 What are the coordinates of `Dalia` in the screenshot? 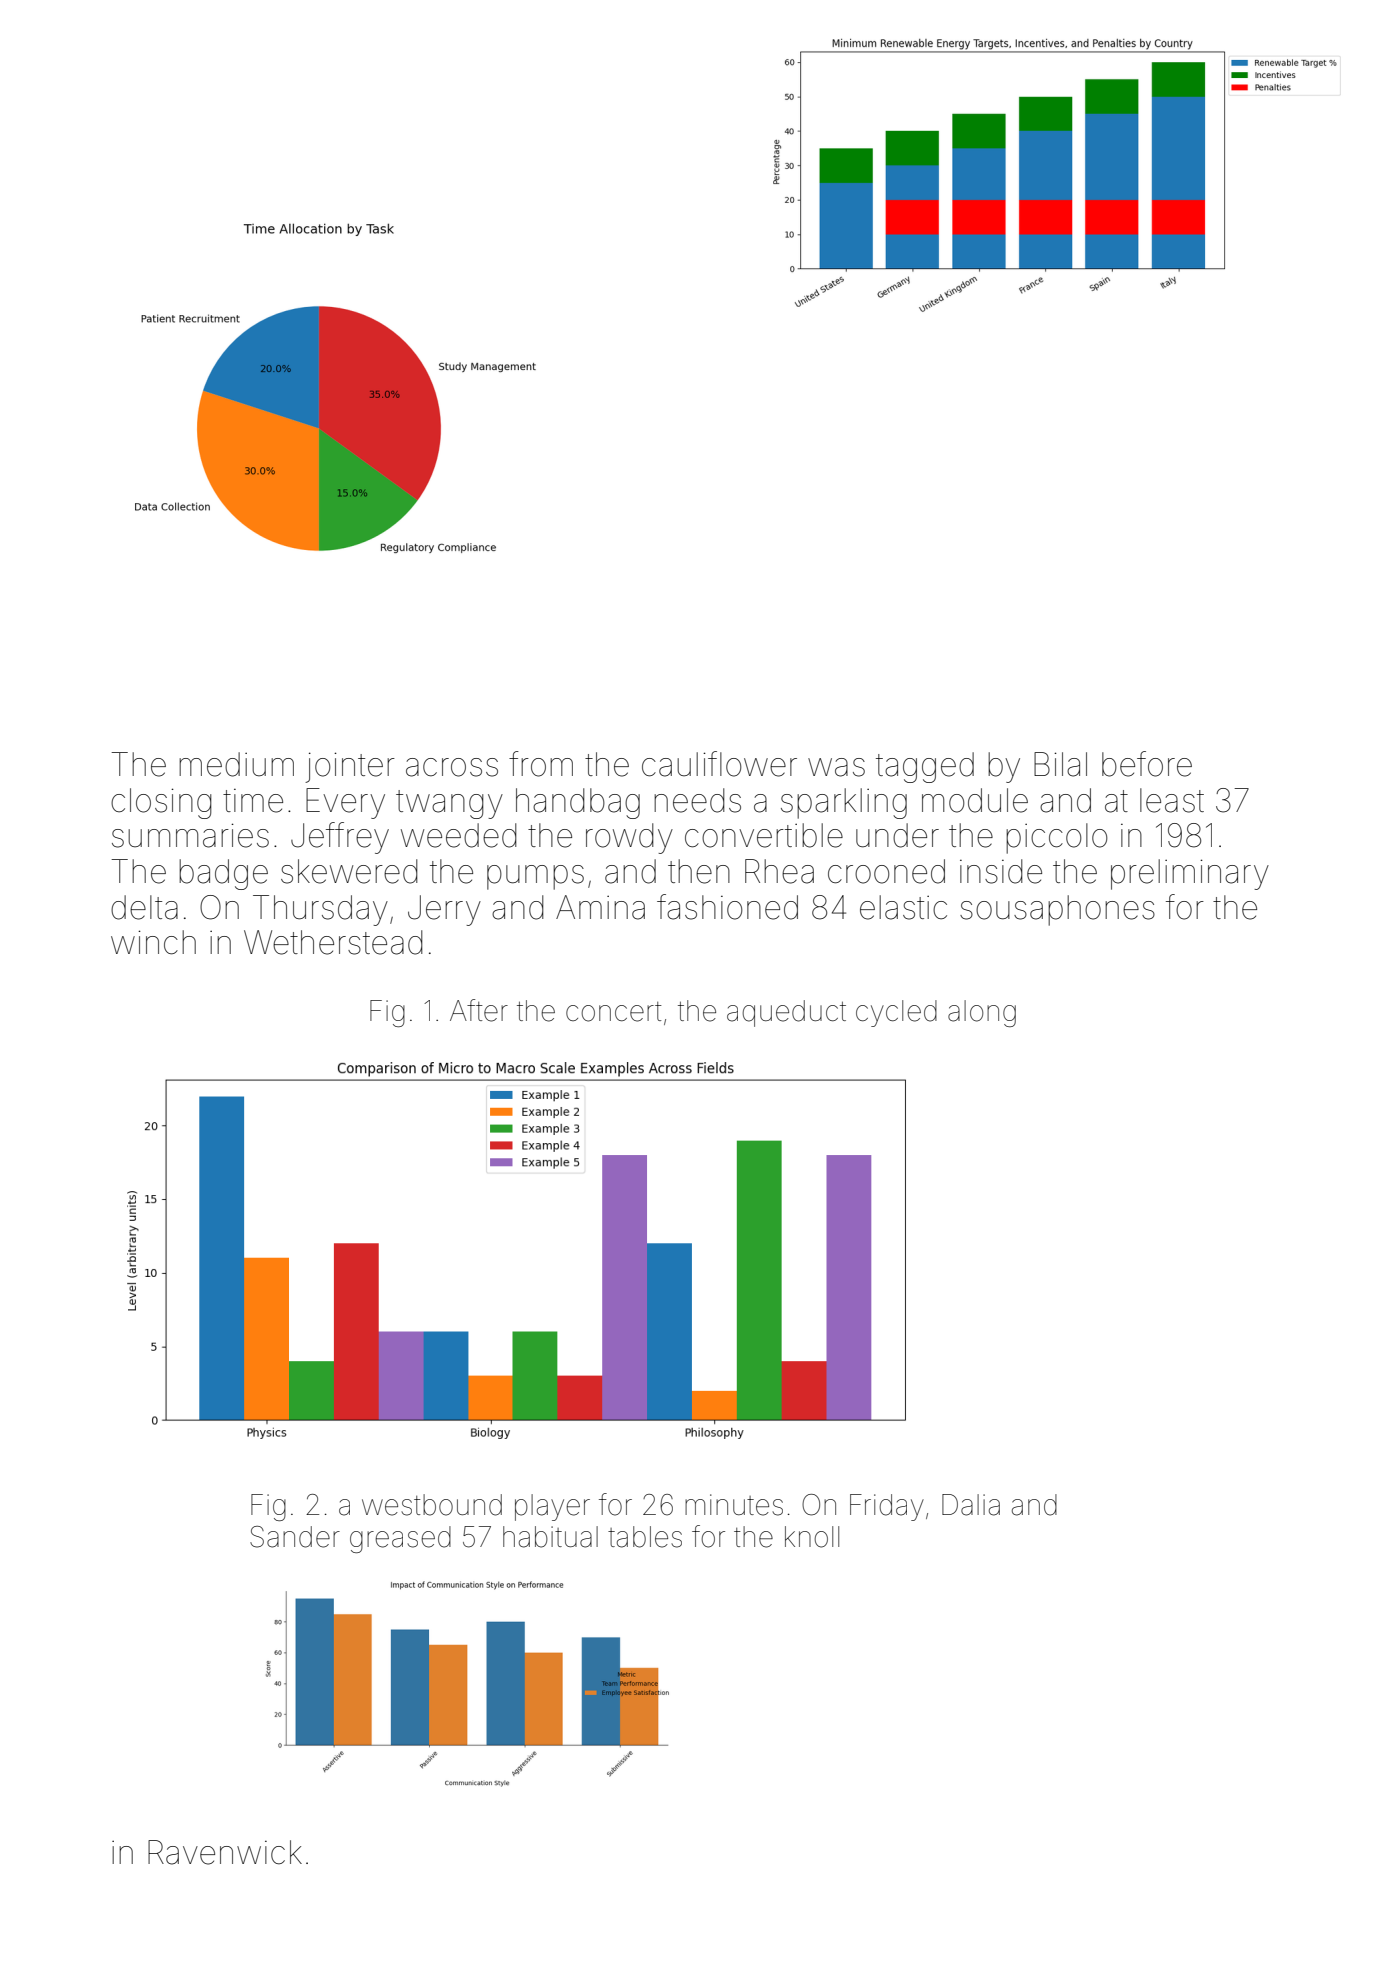 It's located at (971, 1505).
